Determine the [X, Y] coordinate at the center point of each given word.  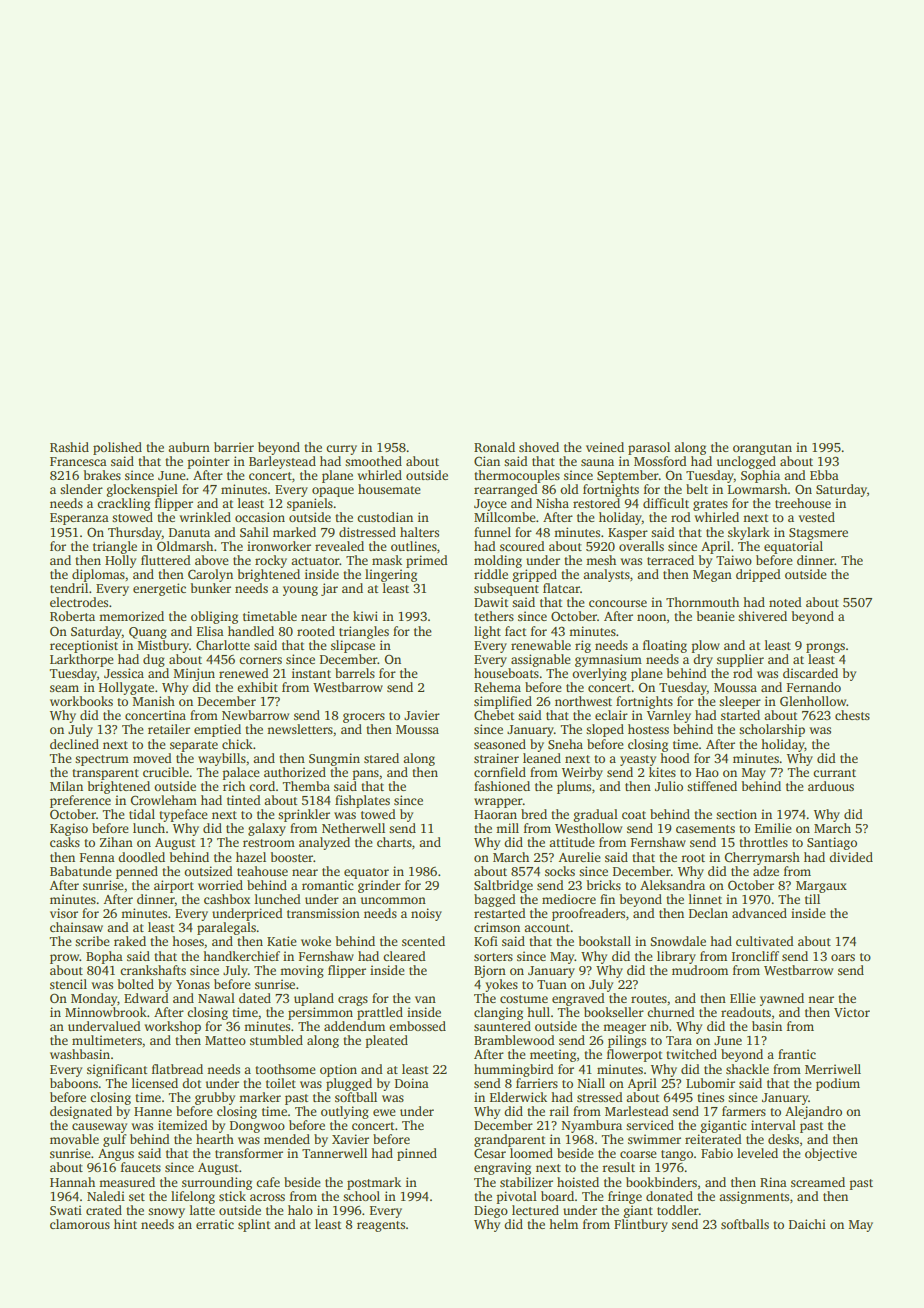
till [812, 899]
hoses [188, 941]
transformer [249, 1153]
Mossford [660, 461]
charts [394, 842]
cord [262, 786]
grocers [364, 718]
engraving [502, 1168]
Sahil [254, 532]
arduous [831, 786]
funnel [492, 532]
